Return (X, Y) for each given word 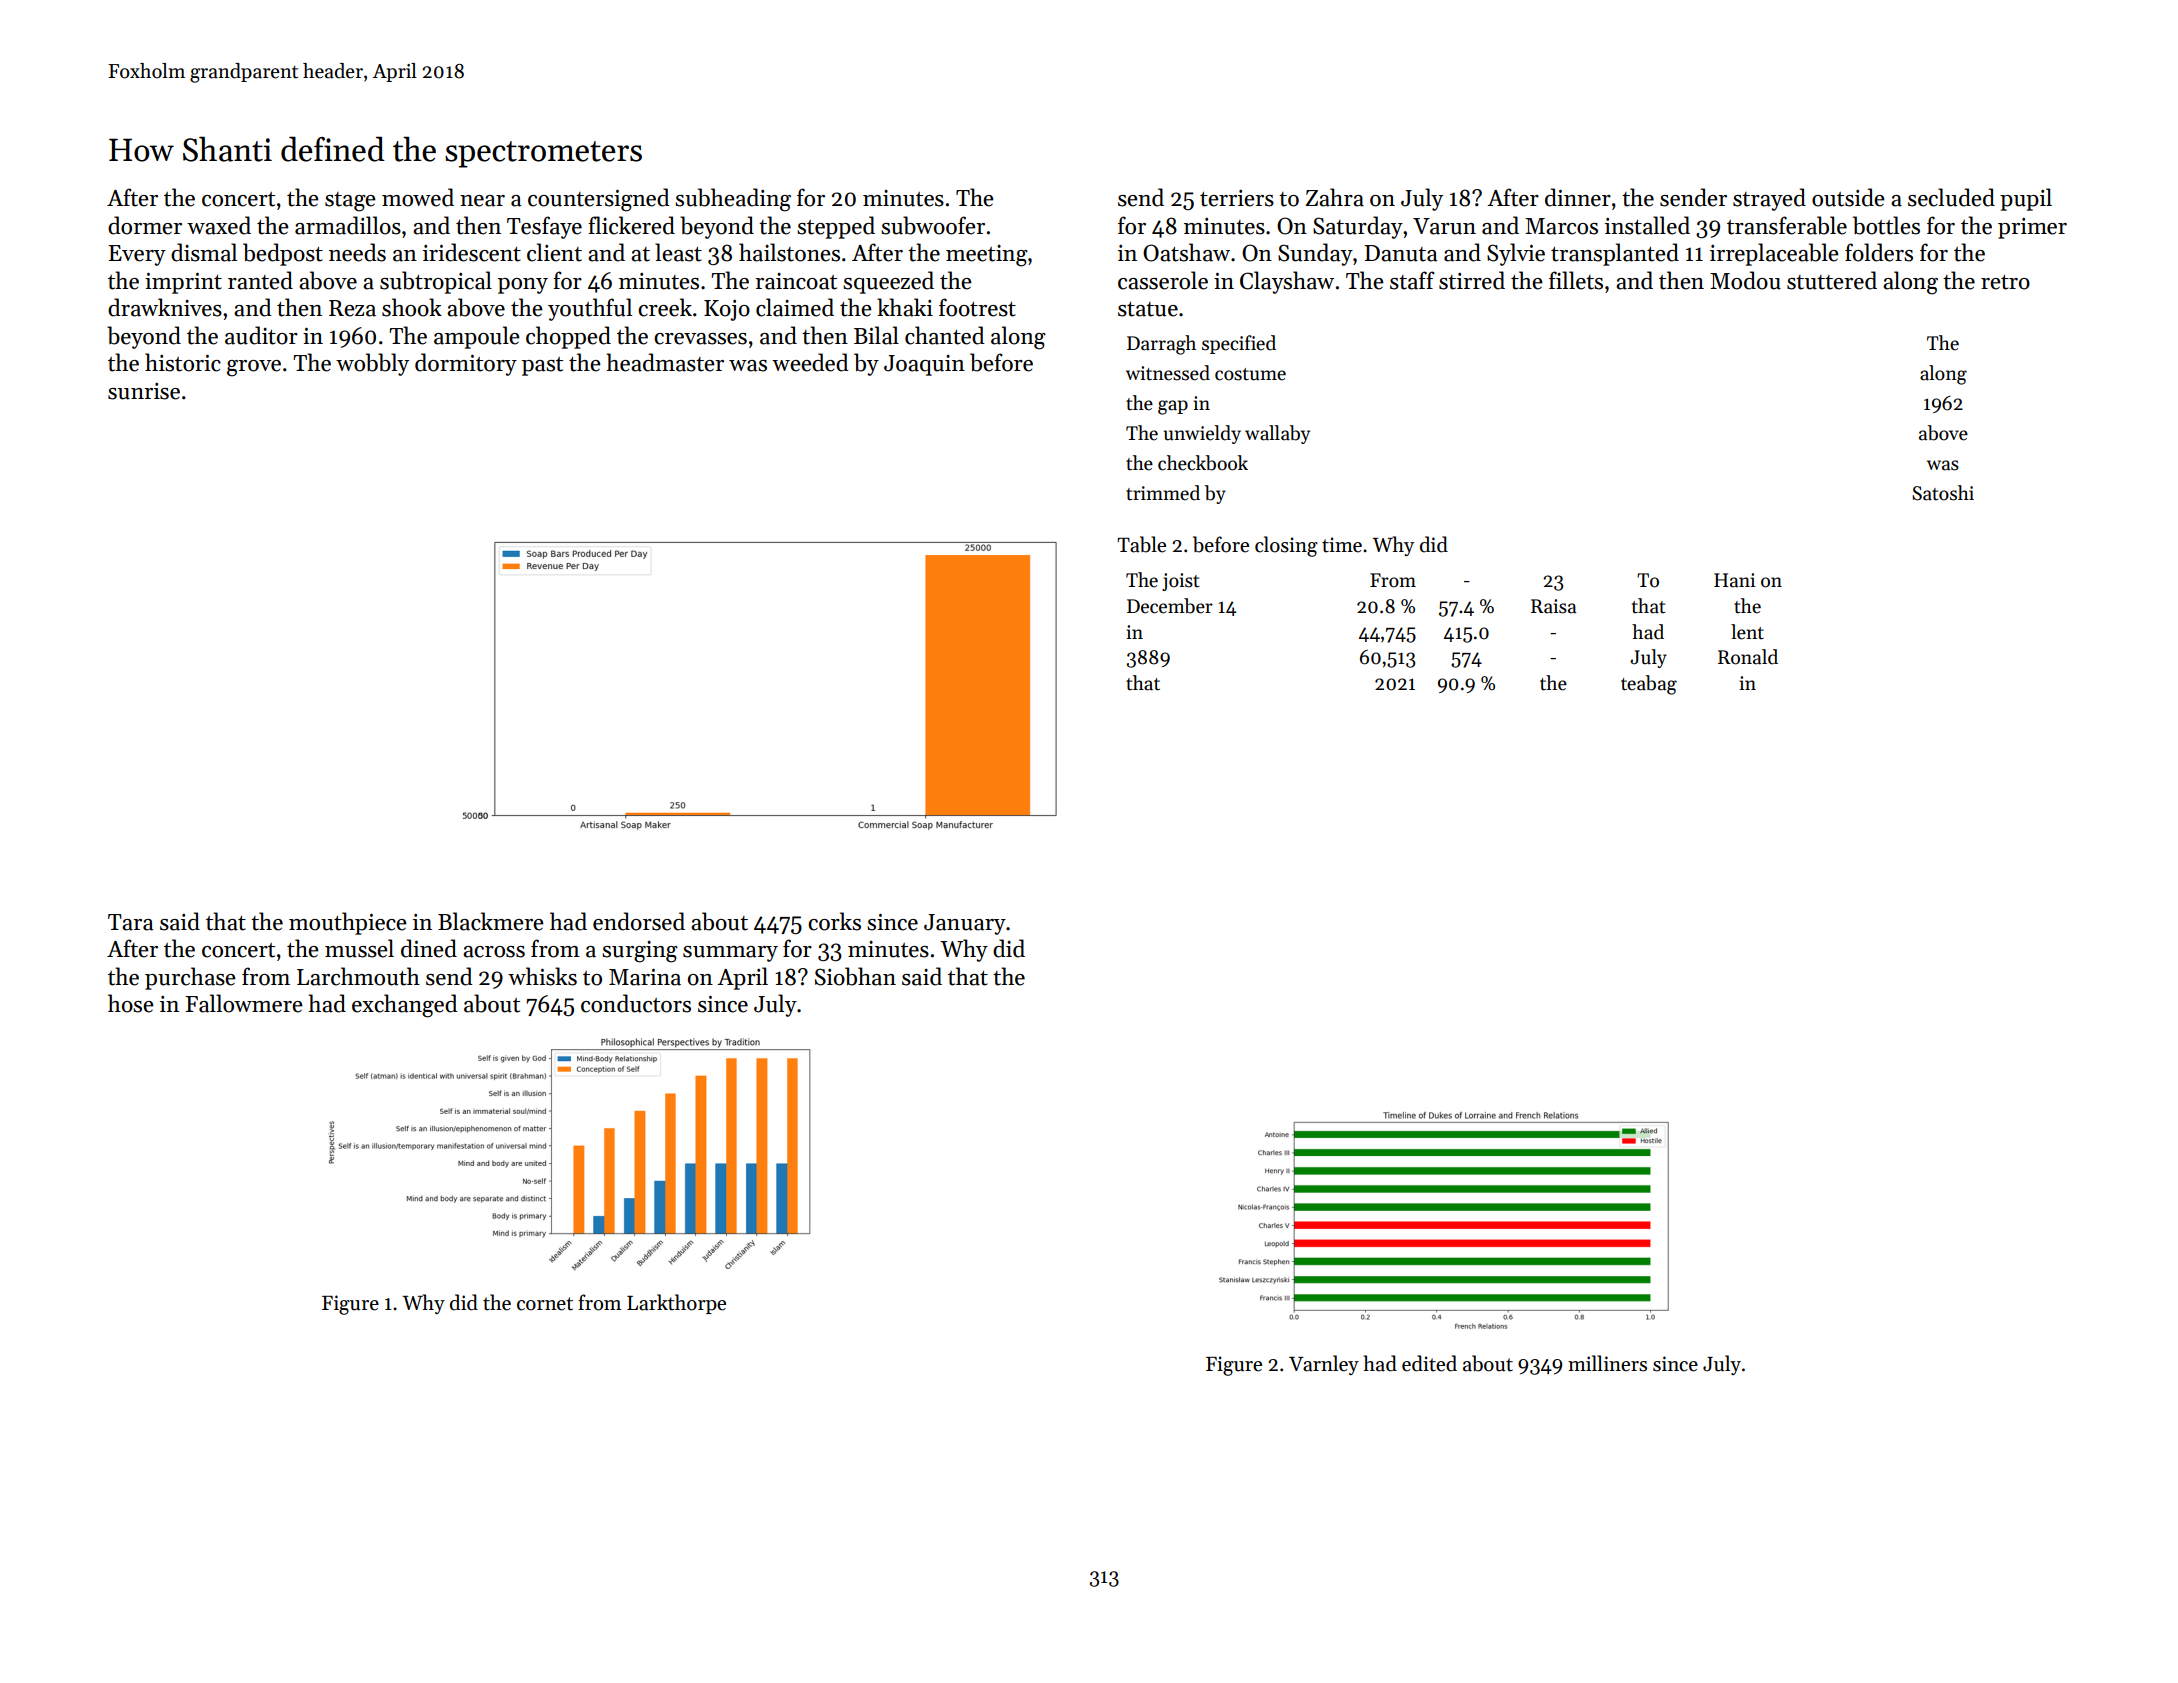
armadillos (348, 225)
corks (834, 921)
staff (1412, 280)
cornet (545, 1304)
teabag (1649, 685)
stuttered (1832, 280)
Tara (131, 922)
